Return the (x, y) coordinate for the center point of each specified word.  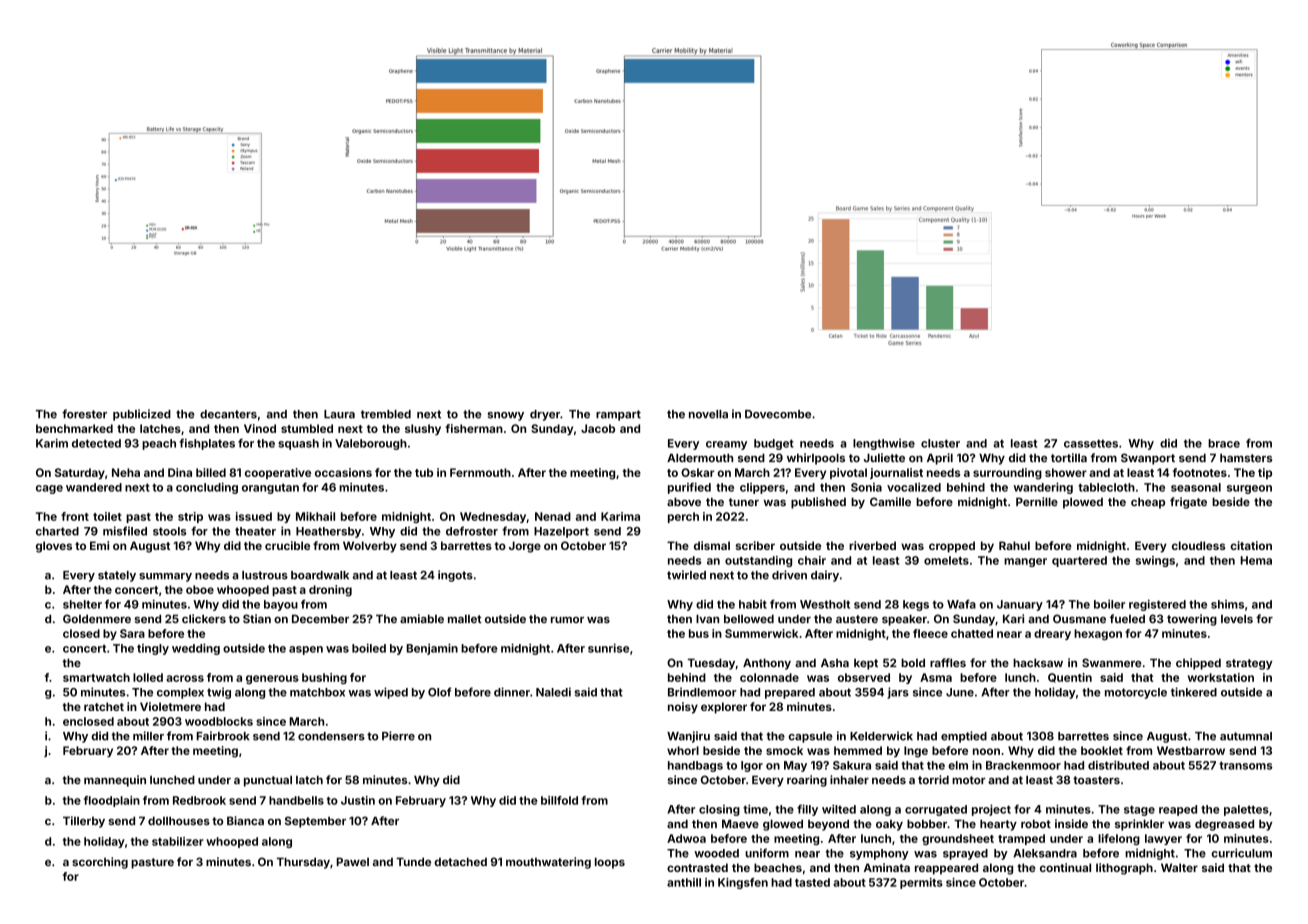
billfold (559, 800)
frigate (1188, 503)
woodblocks (219, 721)
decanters (228, 414)
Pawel (353, 861)
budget (774, 444)
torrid (933, 779)
